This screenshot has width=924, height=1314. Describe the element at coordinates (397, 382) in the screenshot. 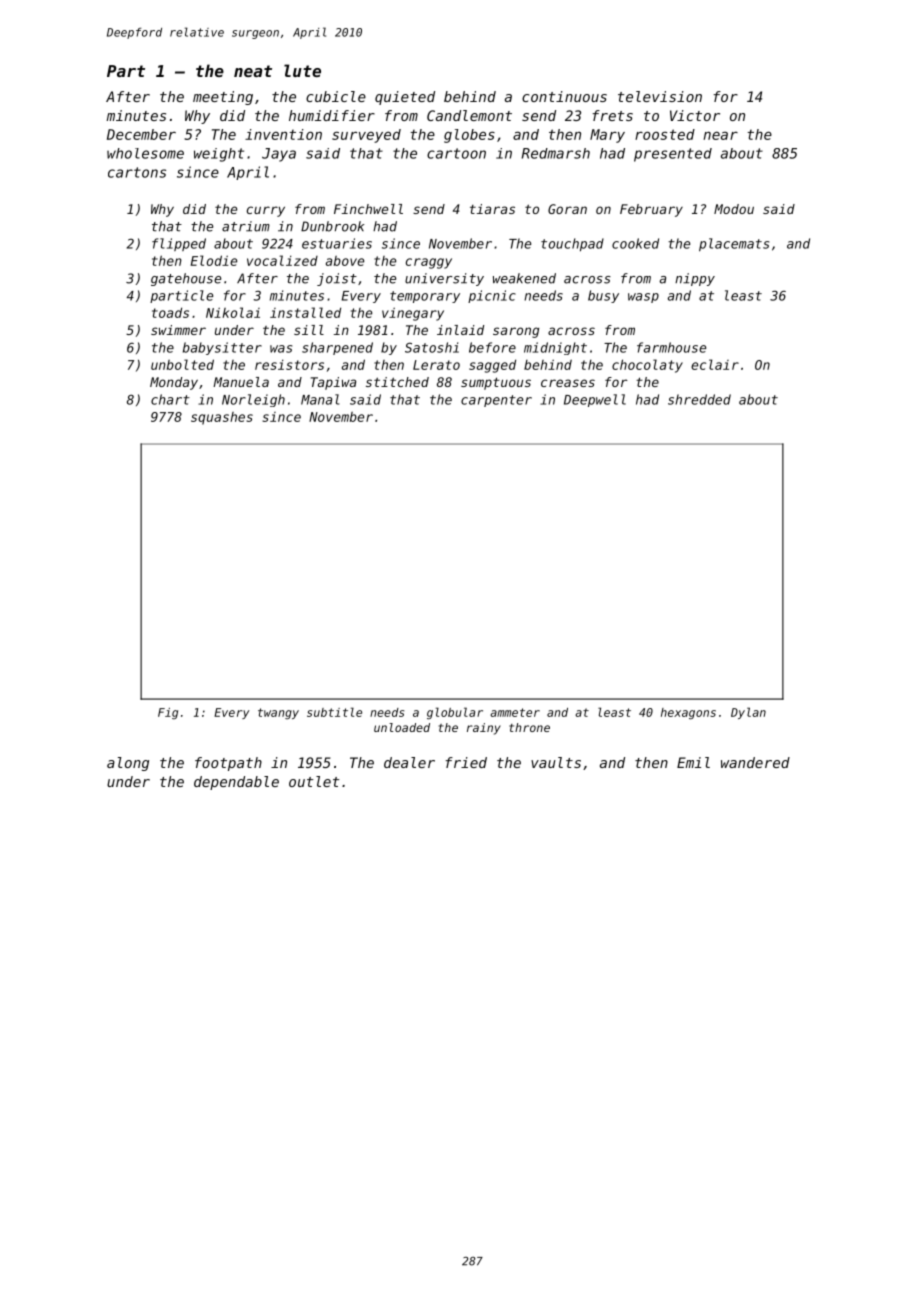

I see `stitched` at that location.
